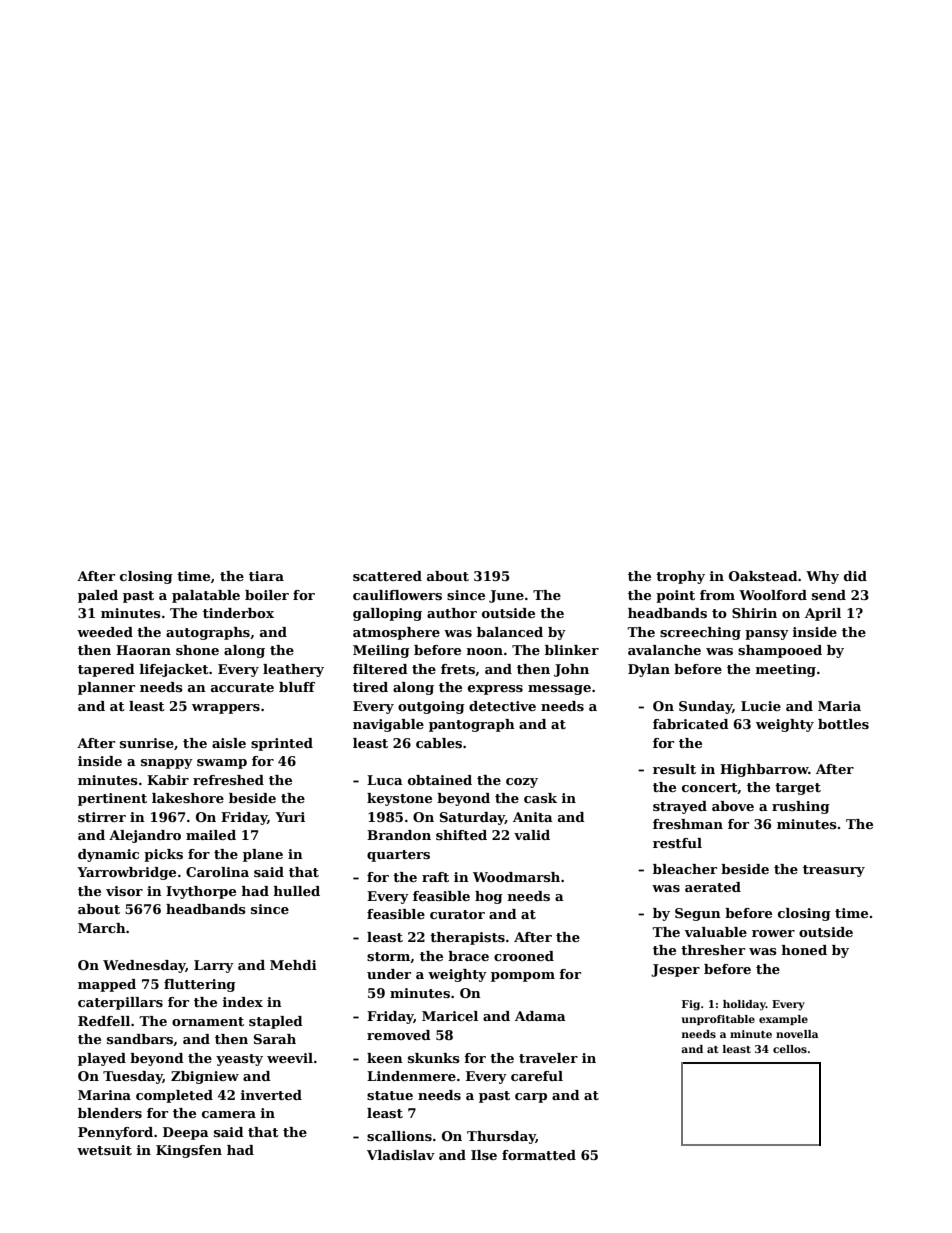 The width and height of the screenshot is (952, 1233). I want to click on navigable, so click(388, 725).
